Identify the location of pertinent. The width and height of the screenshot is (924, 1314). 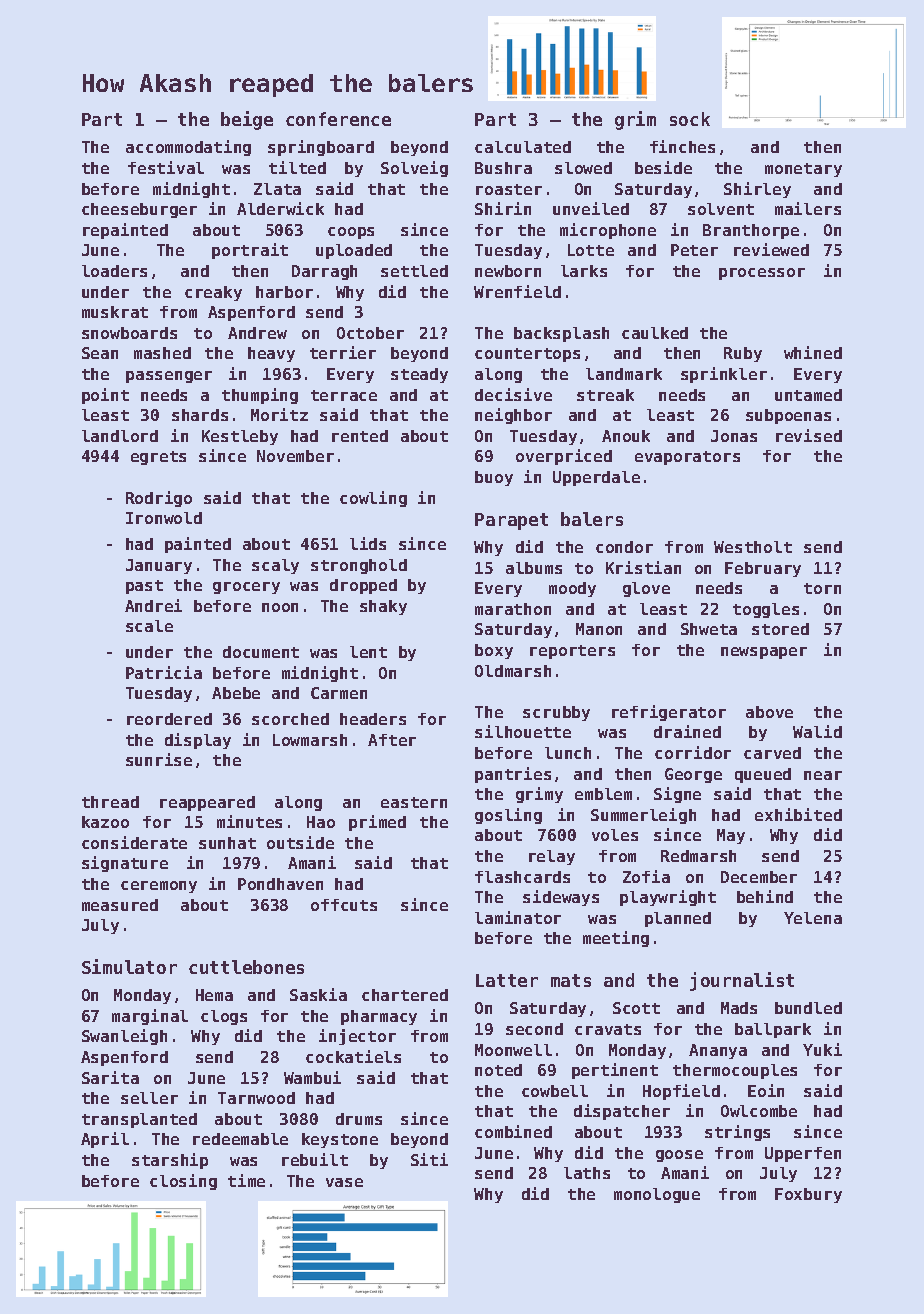
(615, 1071).
